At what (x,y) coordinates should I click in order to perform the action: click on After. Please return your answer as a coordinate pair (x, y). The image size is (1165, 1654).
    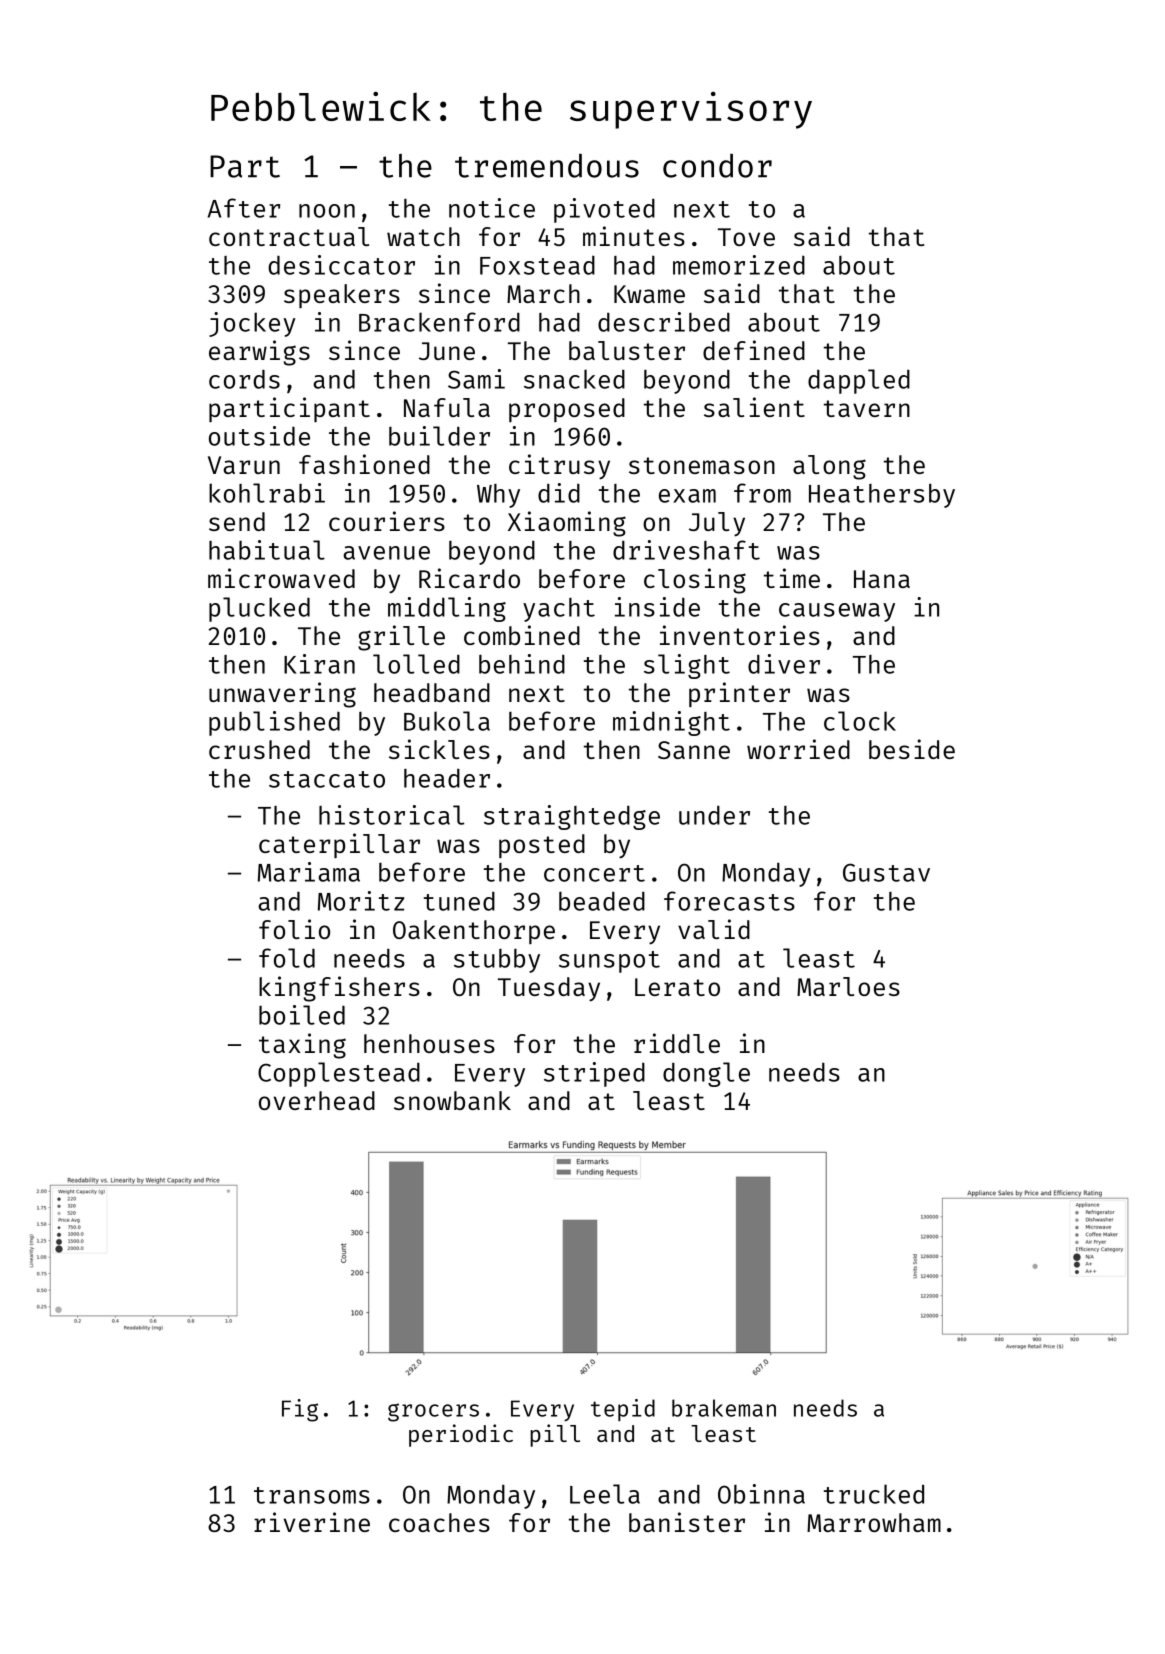
    Looking at the image, I should click on (244, 208).
